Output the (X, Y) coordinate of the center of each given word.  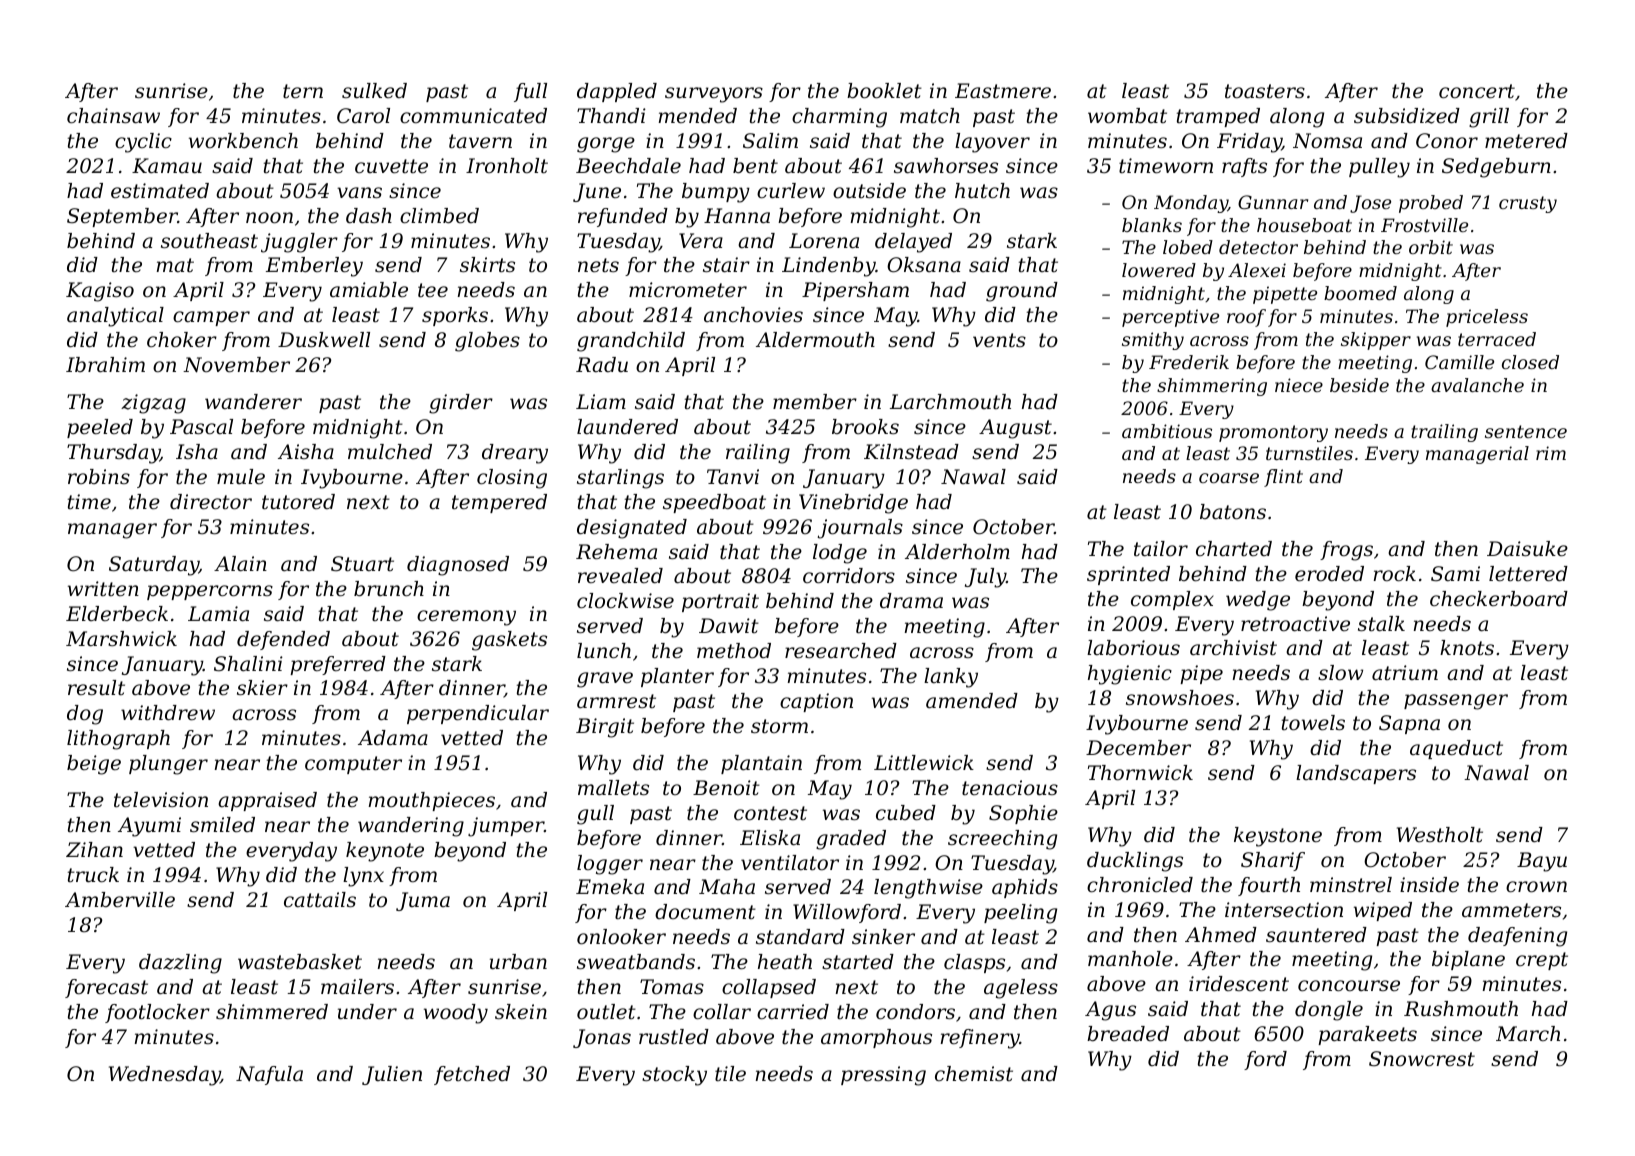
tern (303, 91)
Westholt (1440, 835)
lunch (604, 651)
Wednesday (164, 1076)
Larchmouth (950, 402)
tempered (499, 503)
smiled (222, 825)
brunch (389, 589)
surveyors (714, 95)
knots (1467, 648)
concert (1477, 91)
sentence (1526, 431)
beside (1359, 385)
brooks (865, 427)
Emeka (610, 887)
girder (461, 404)
